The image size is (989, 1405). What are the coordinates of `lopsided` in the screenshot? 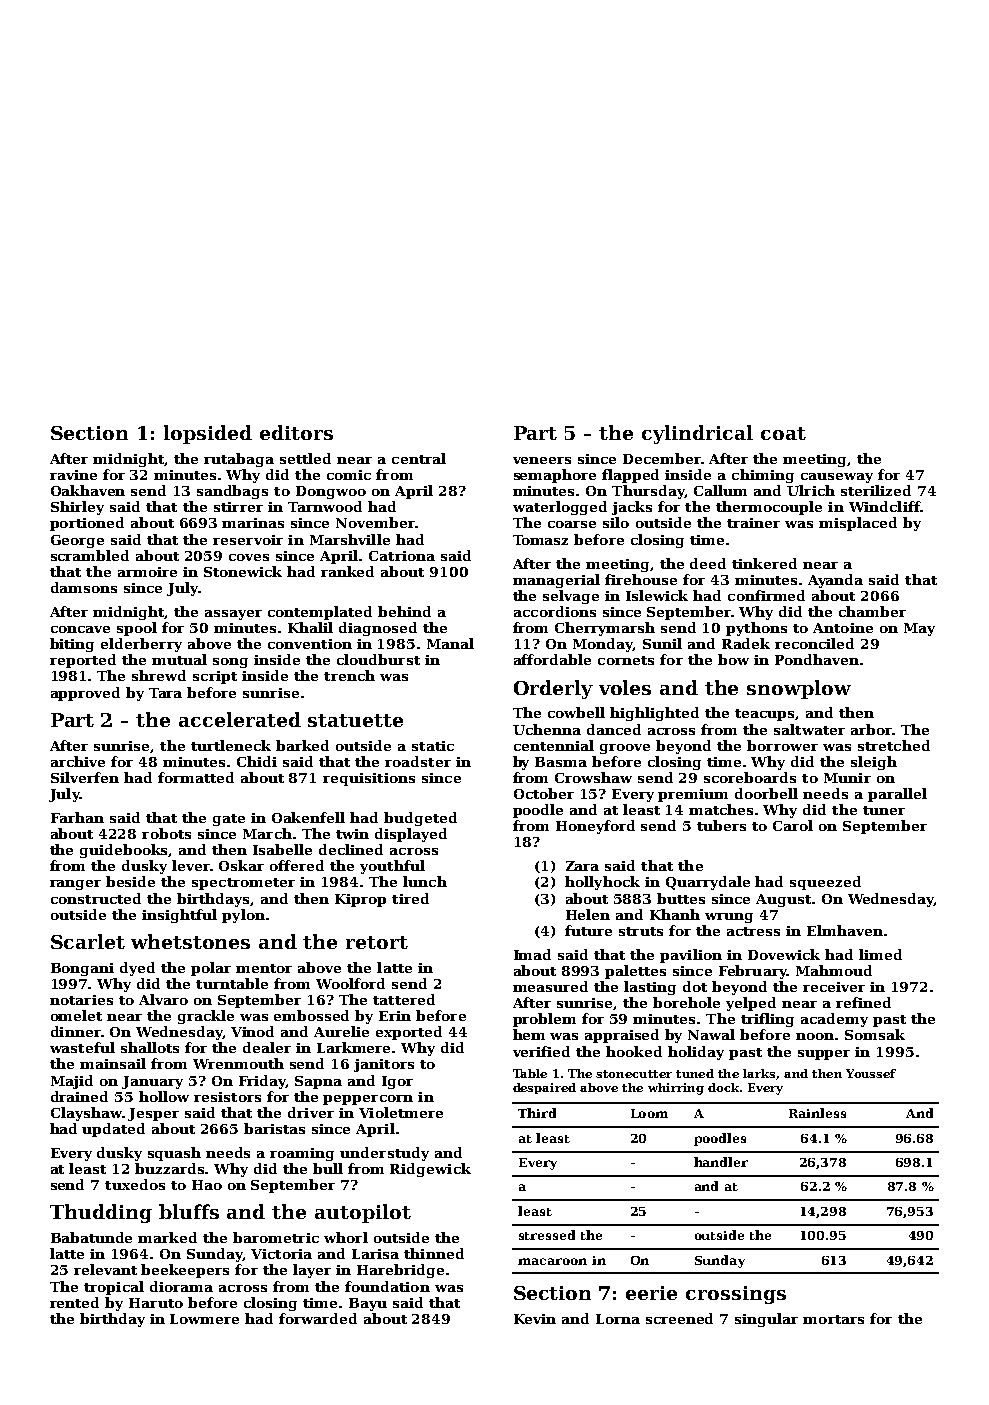 It's located at (208, 434).
